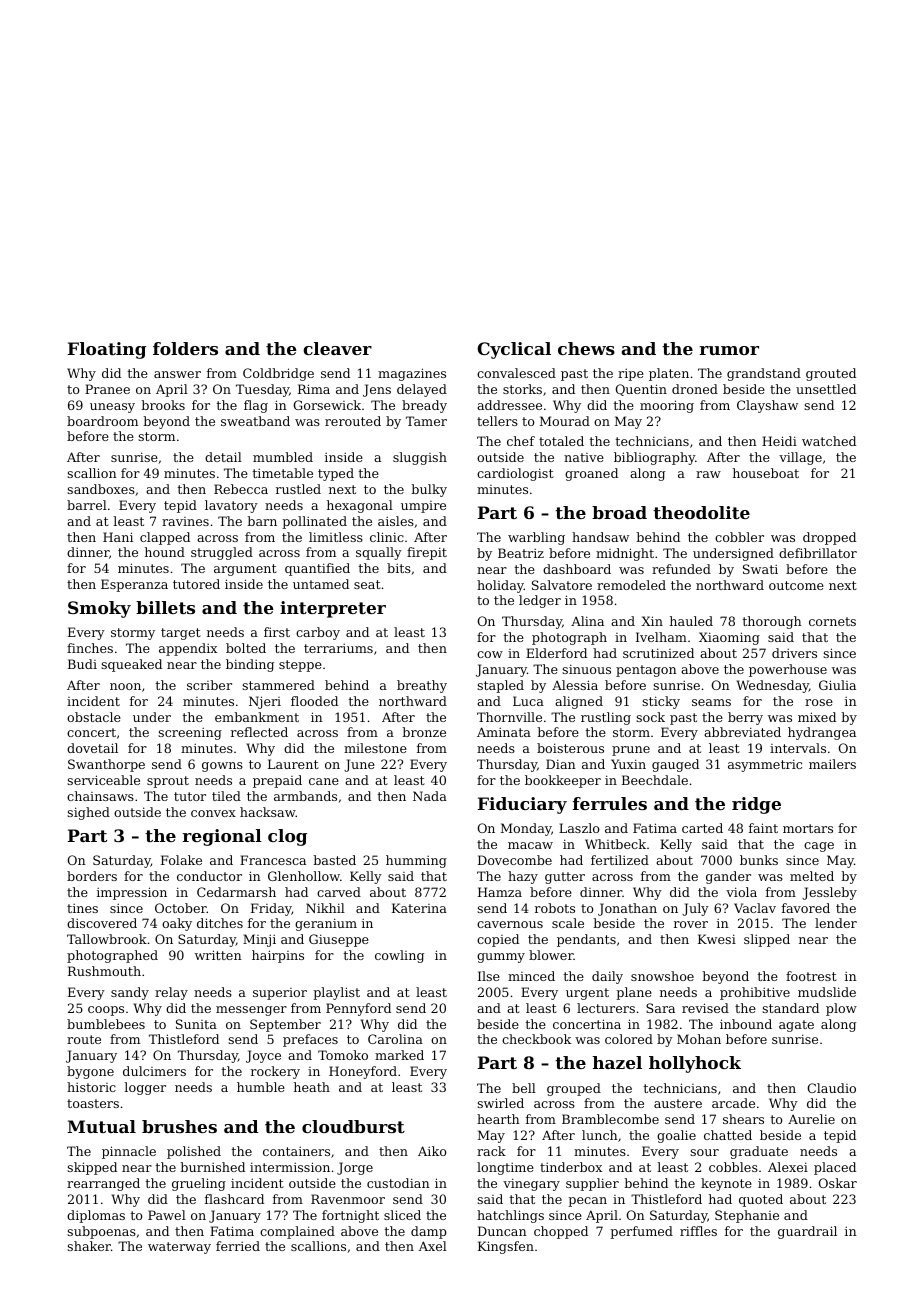 The width and height of the image is (924, 1308). Describe the element at coordinates (563, 781) in the image. I see `bookkeeper` at that location.
